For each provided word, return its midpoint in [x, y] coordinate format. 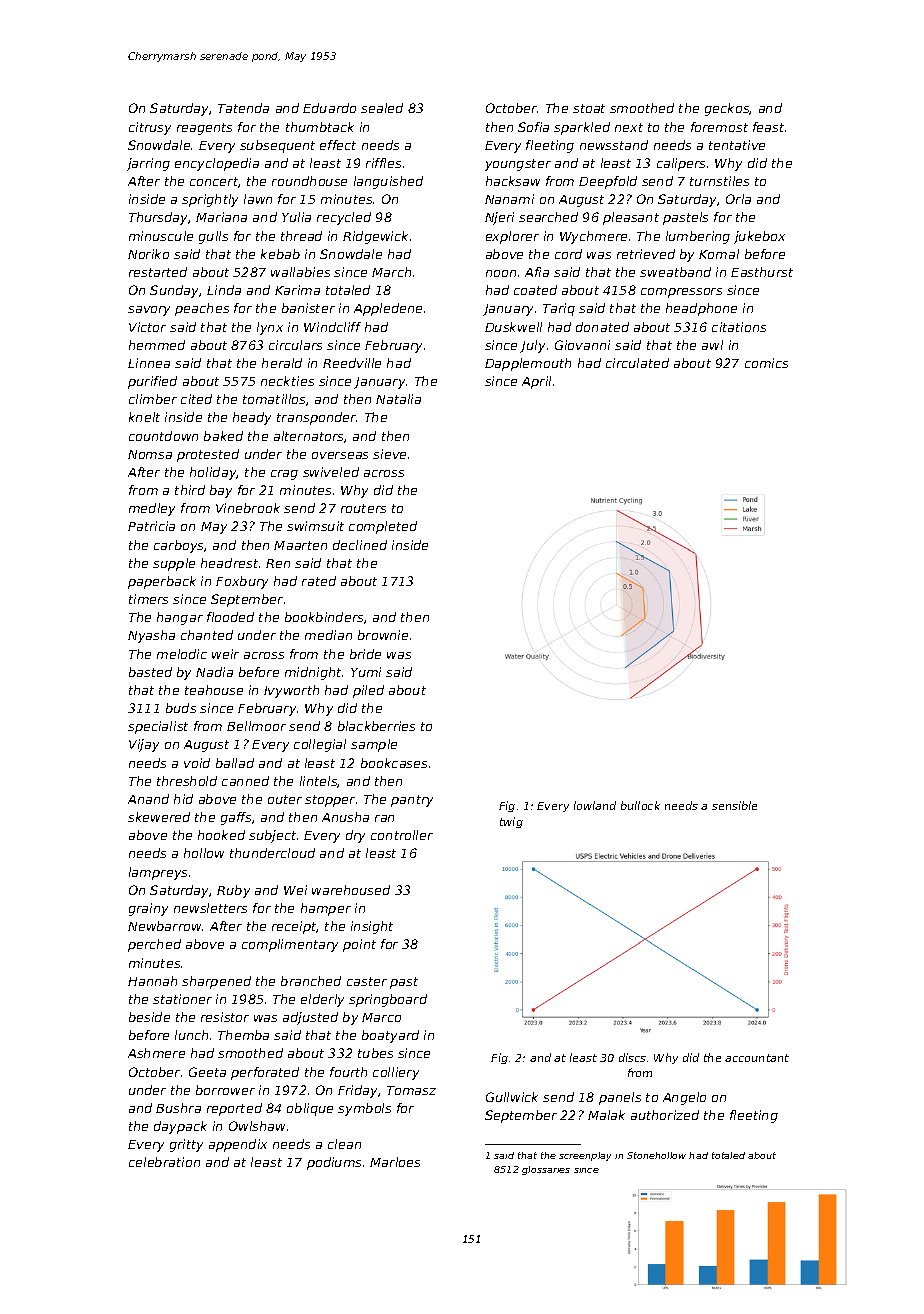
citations [739, 327]
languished [388, 182]
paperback [162, 582]
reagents [204, 129]
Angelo [684, 1098]
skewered [159, 817]
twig [511, 822]
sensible [734, 805]
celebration [164, 1162]
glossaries [546, 1170]
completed [383, 527]
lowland [595, 805]
